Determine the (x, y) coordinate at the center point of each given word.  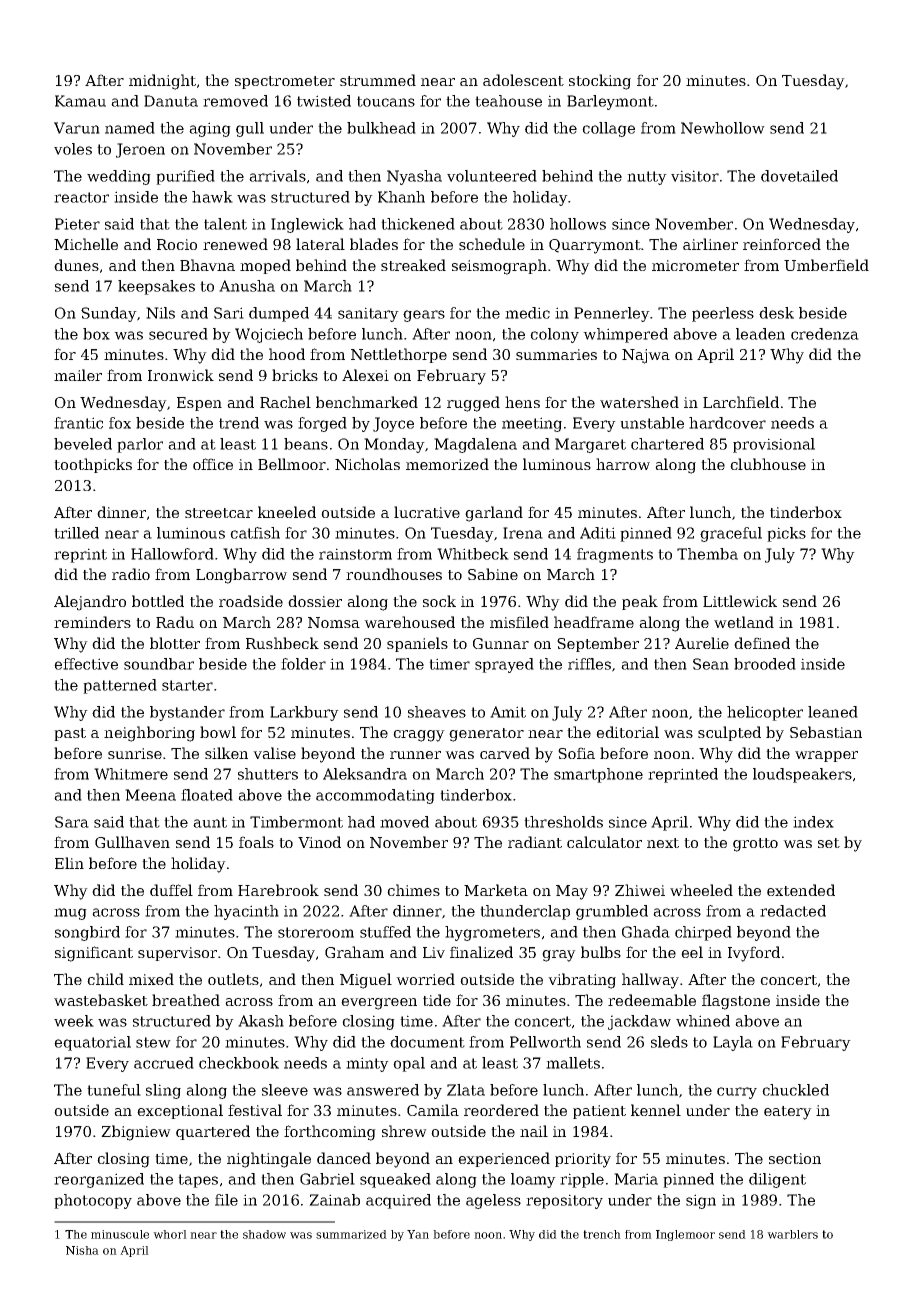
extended (801, 890)
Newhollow (723, 128)
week (74, 1021)
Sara (72, 822)
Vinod (319, 842)
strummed (378, 80)
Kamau (80, 101)
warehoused (409, 622)
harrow (623, 464)
